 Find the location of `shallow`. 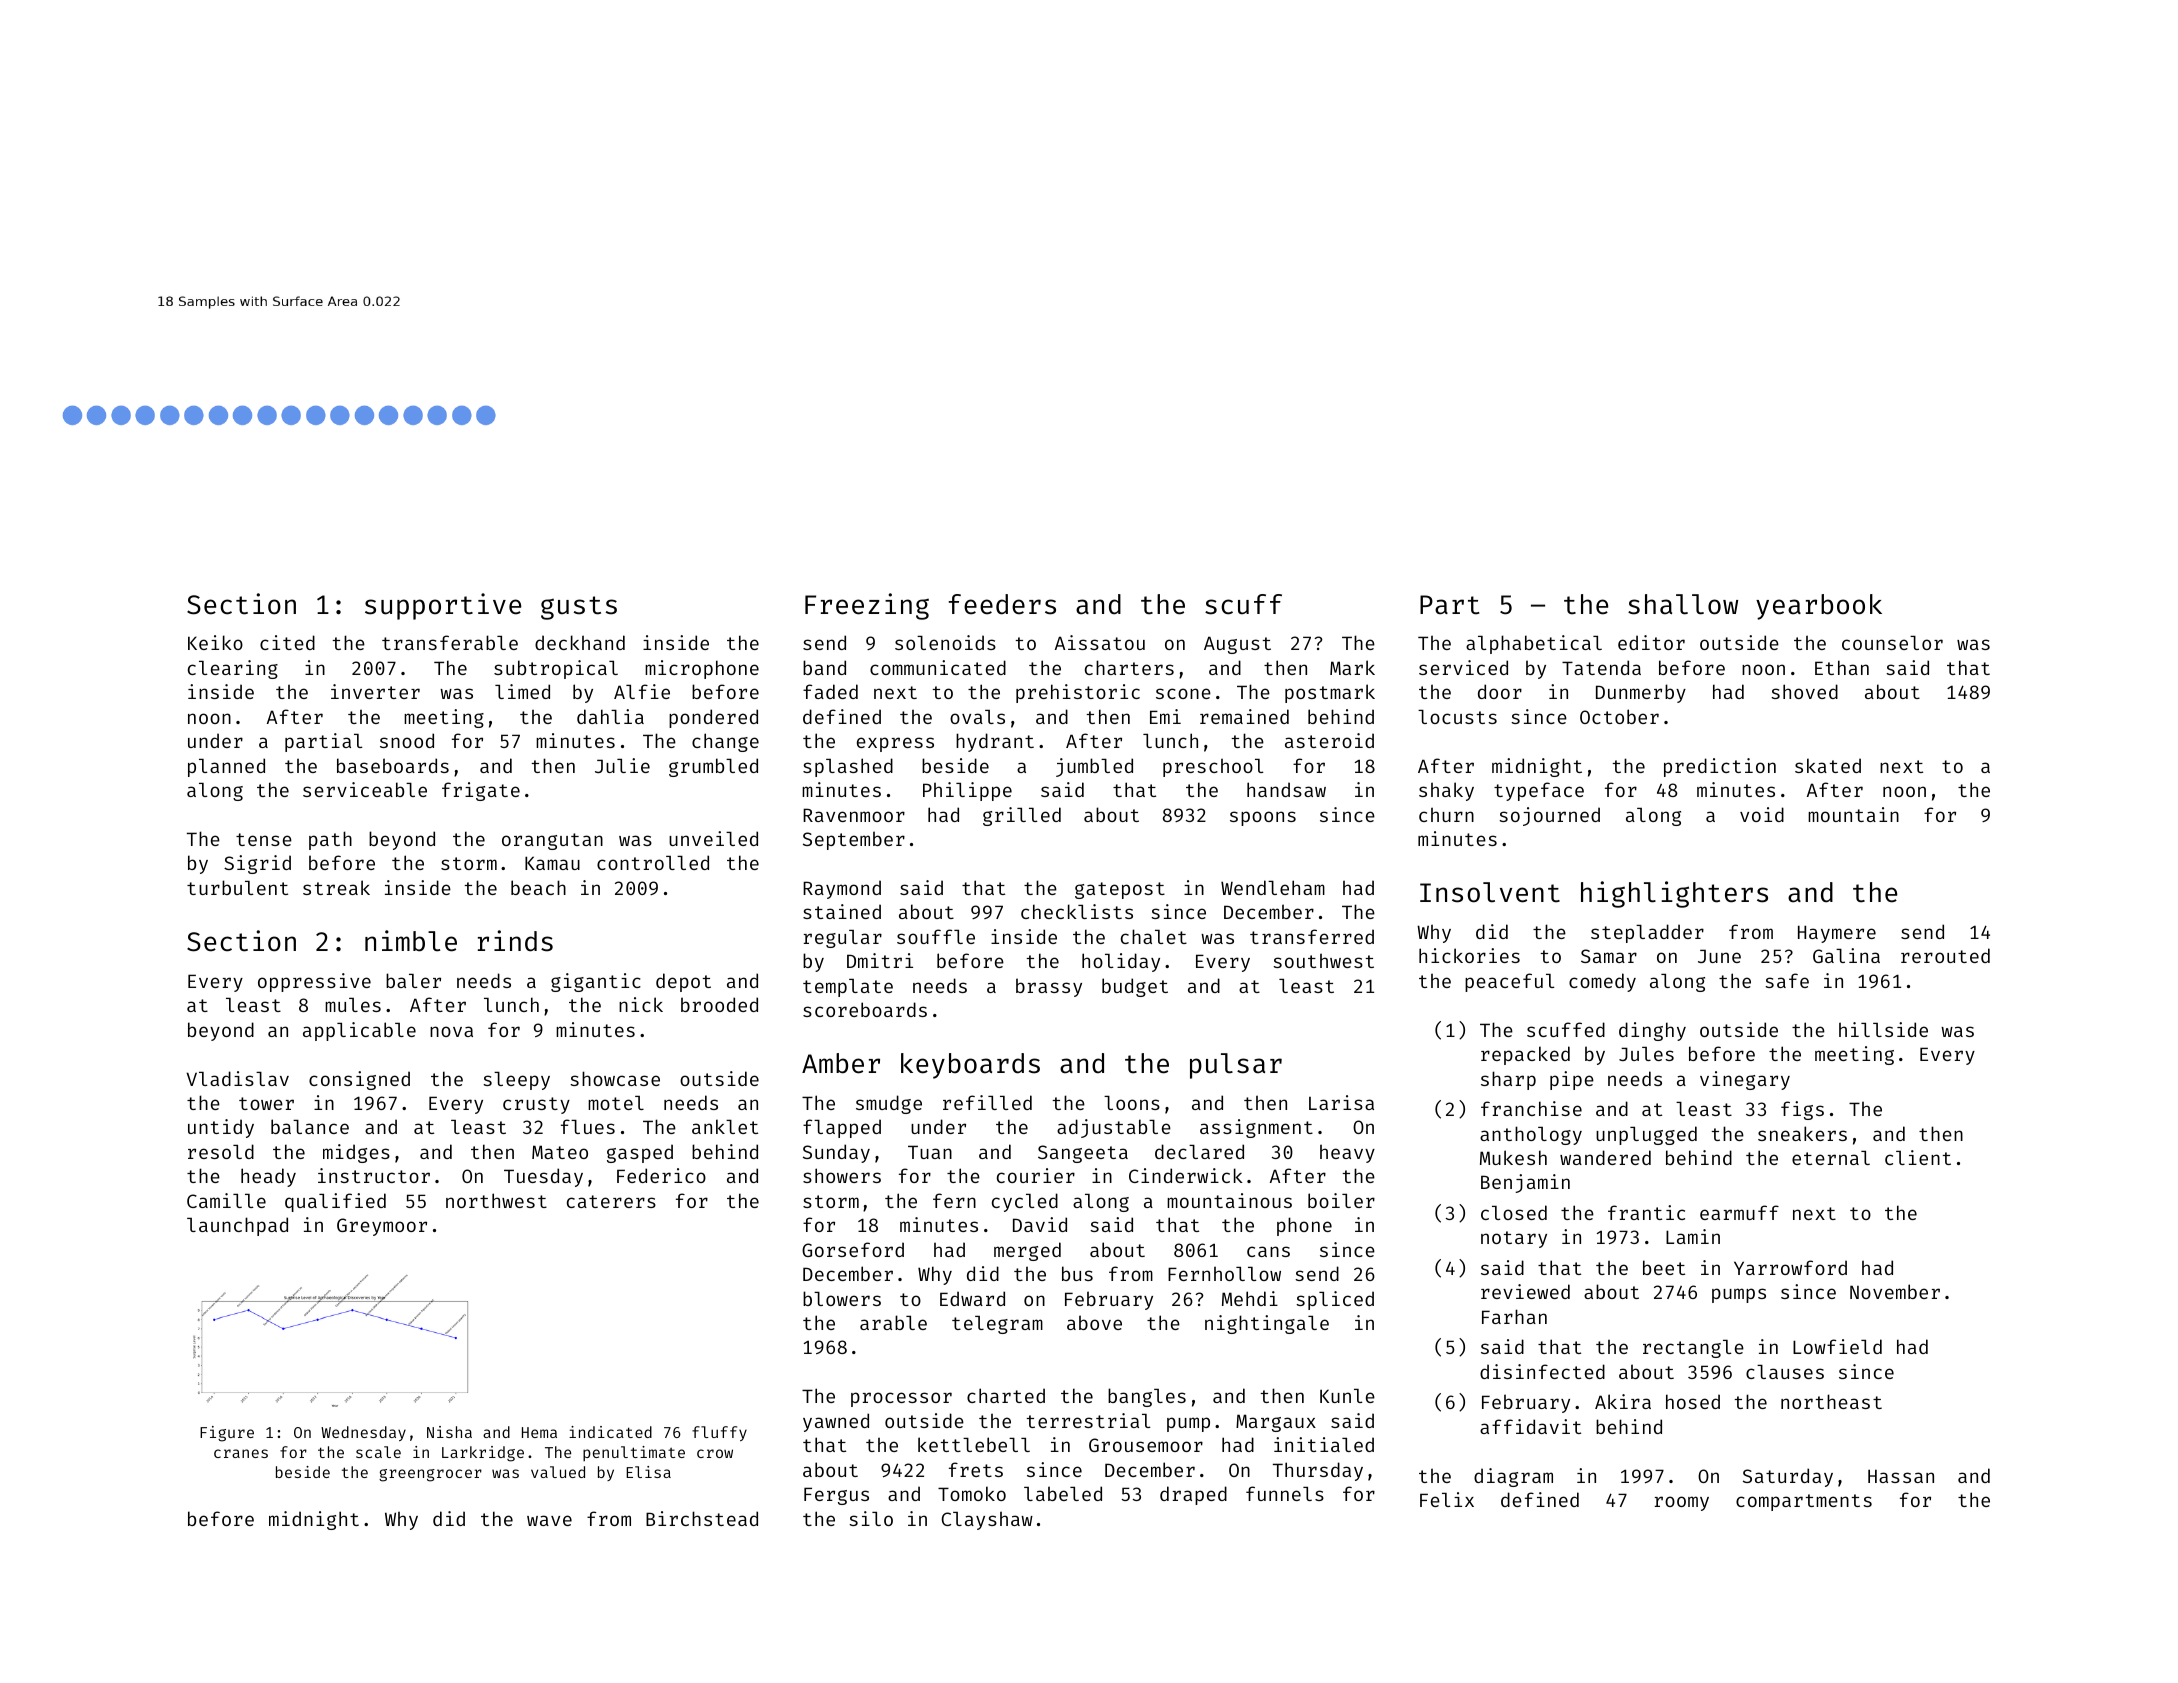

shallow is located at coordinates (1683, 604).
